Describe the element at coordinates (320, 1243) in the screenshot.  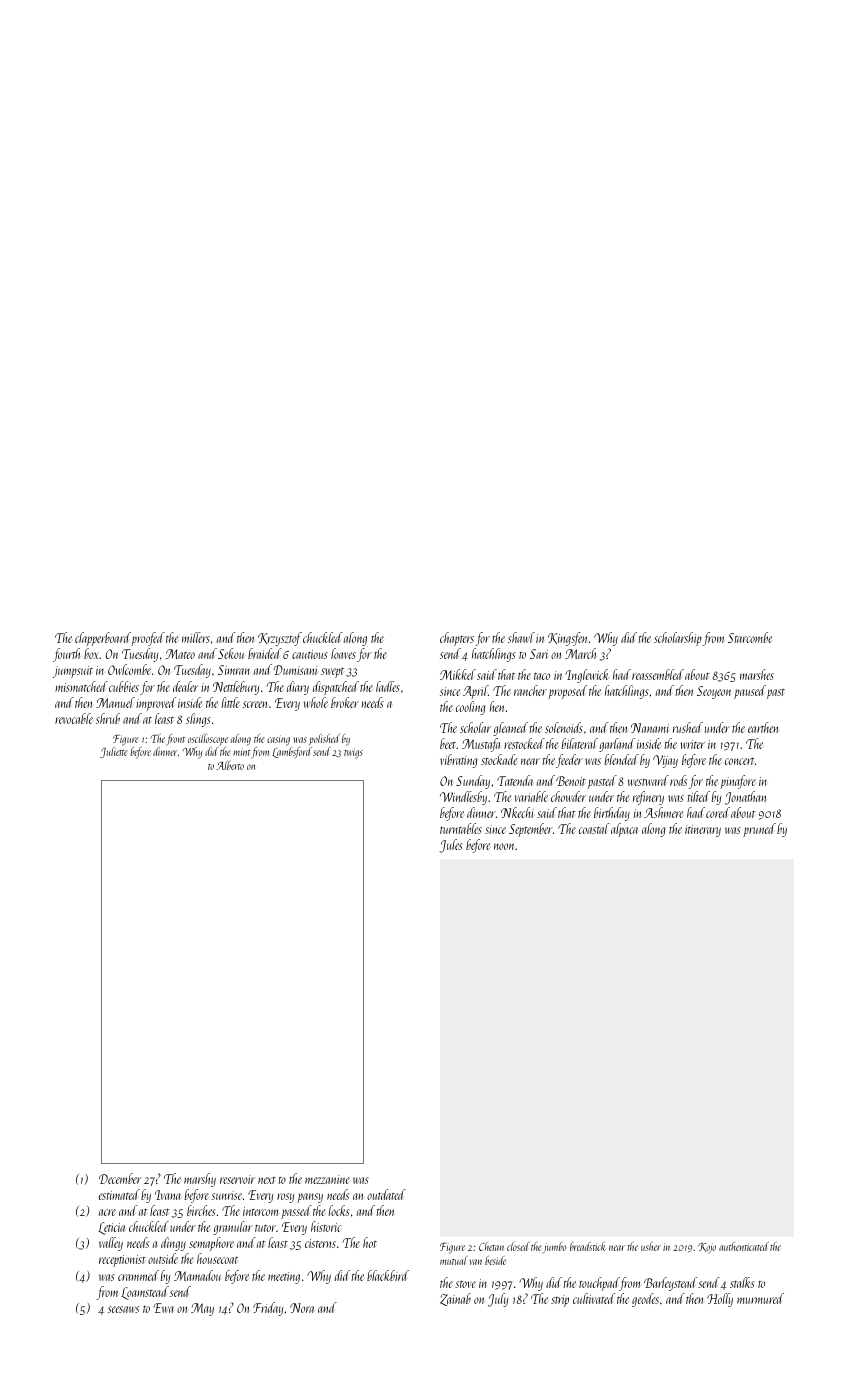
I see `cisterns` at that location.
